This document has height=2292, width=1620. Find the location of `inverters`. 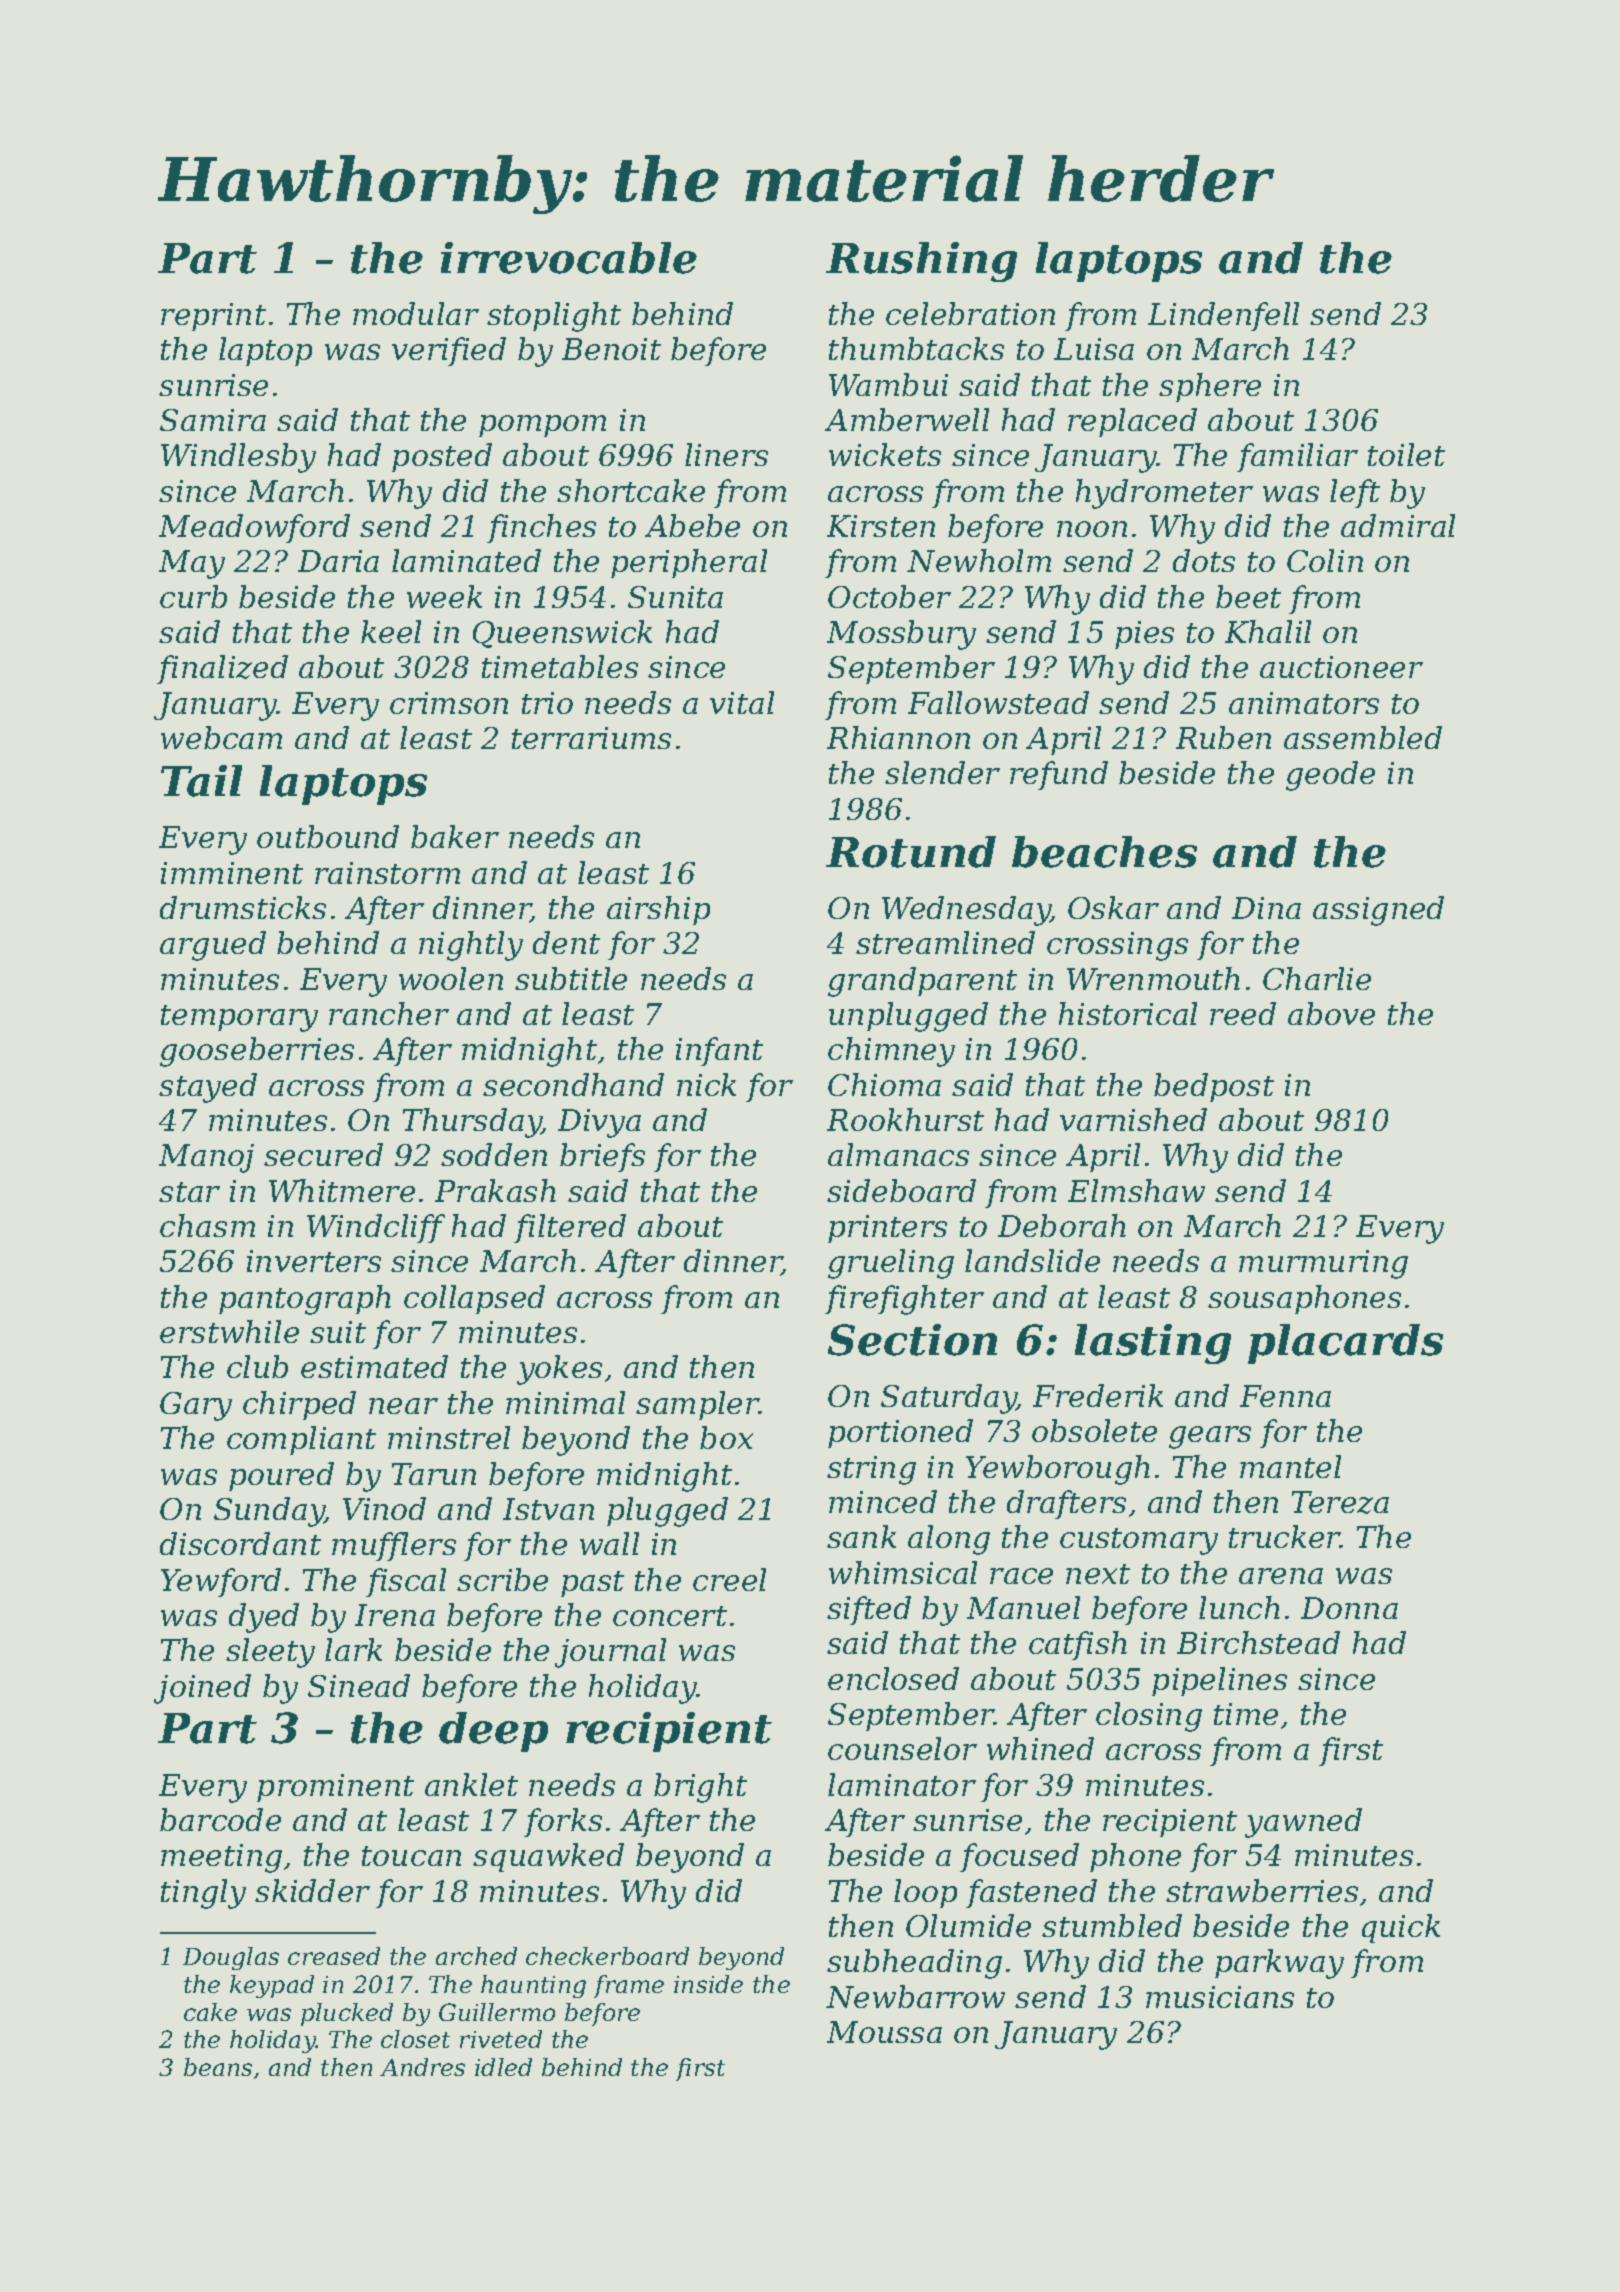

inverters is located at coordinates (314, 1261).
